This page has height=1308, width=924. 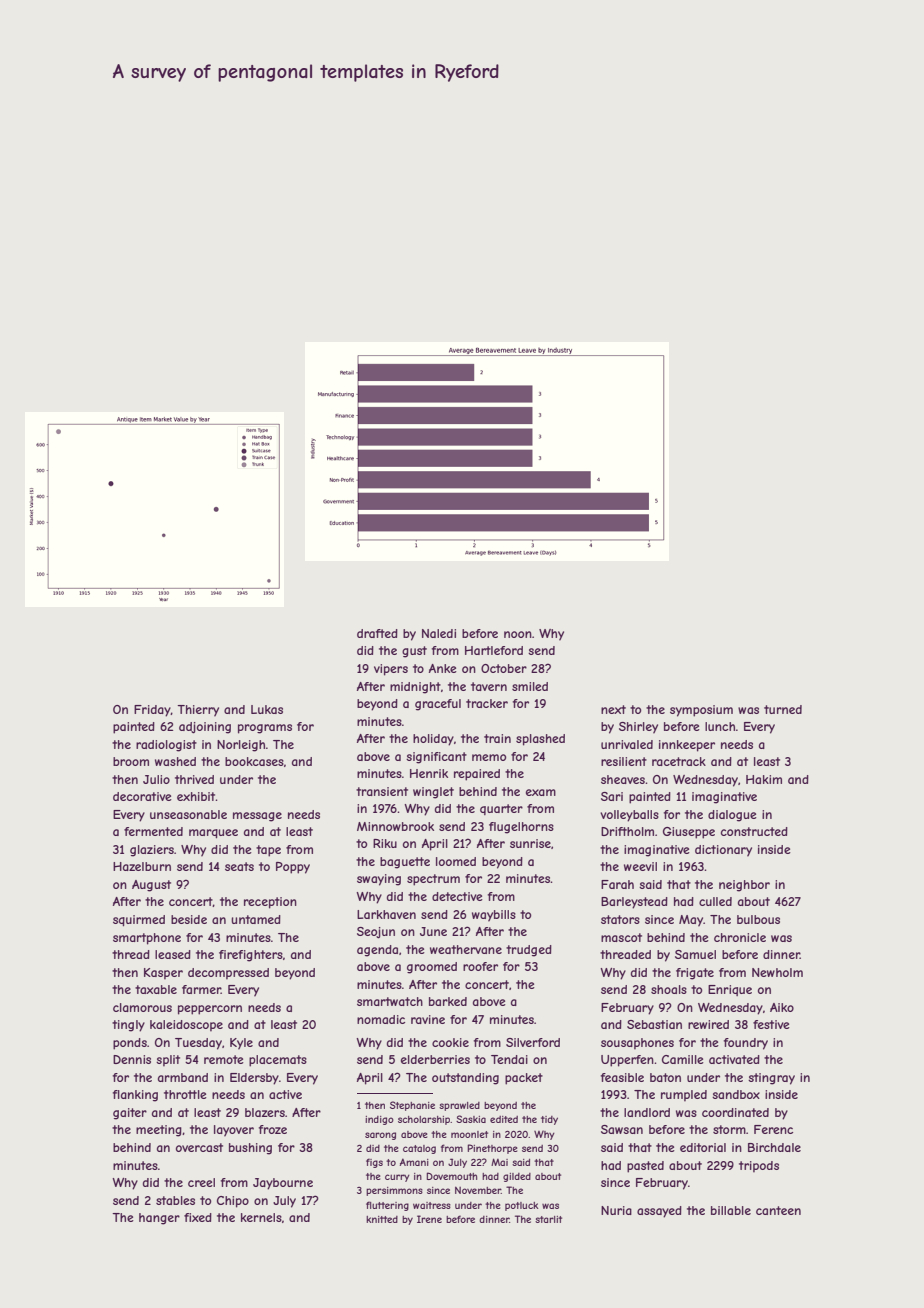 What do you see at coordinates (239, 866) in the page?
I see `seats` at bounding box center [239, 866].
